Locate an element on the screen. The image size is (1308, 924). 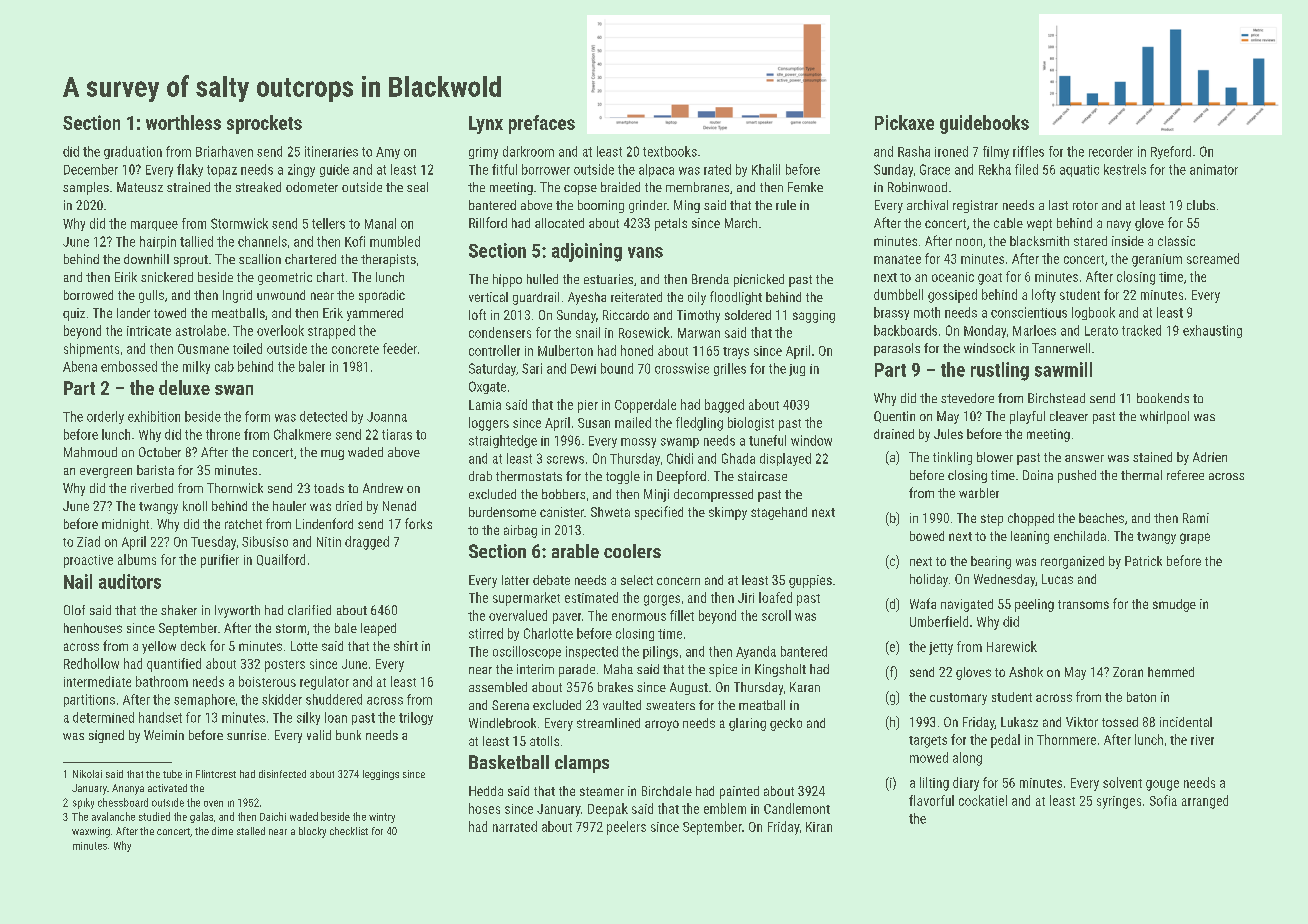
dumbbell is located at coordinates (898, 294).
